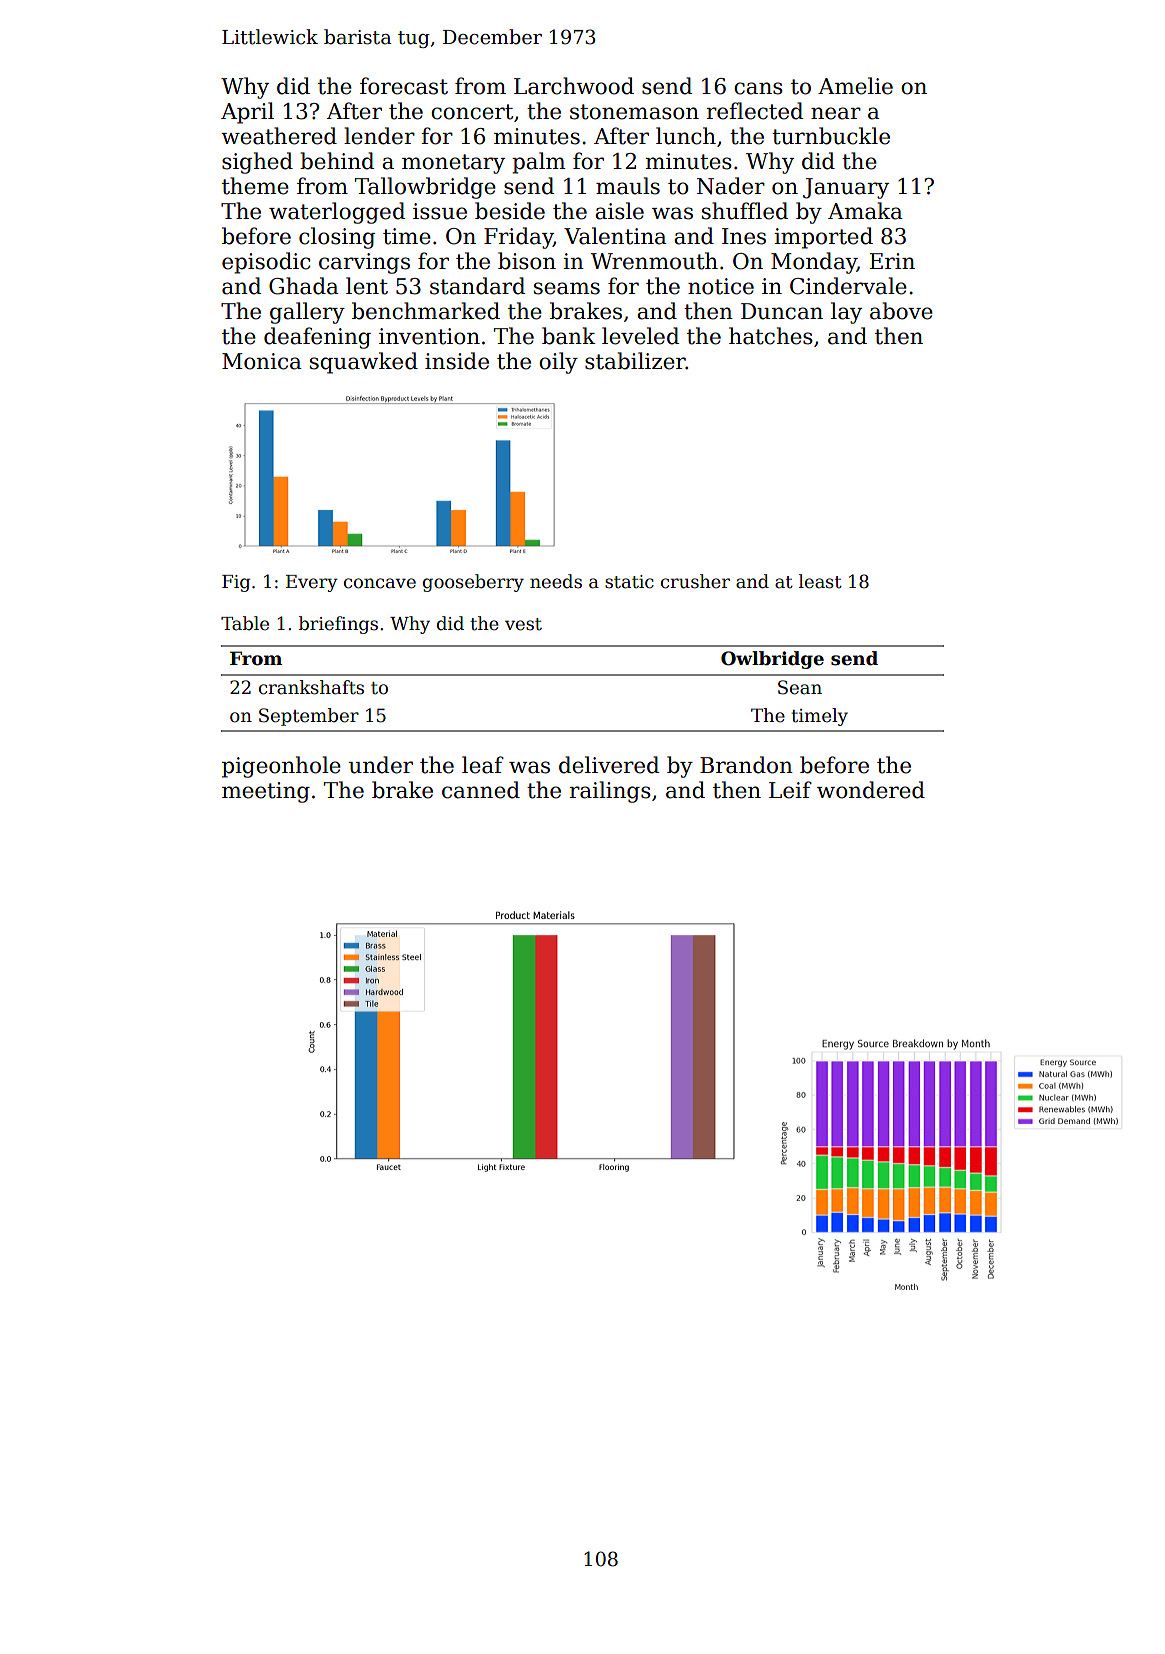  Describe the element at coordinates (635, 361) in the screenshot. I see `stabilizer` at that location.
